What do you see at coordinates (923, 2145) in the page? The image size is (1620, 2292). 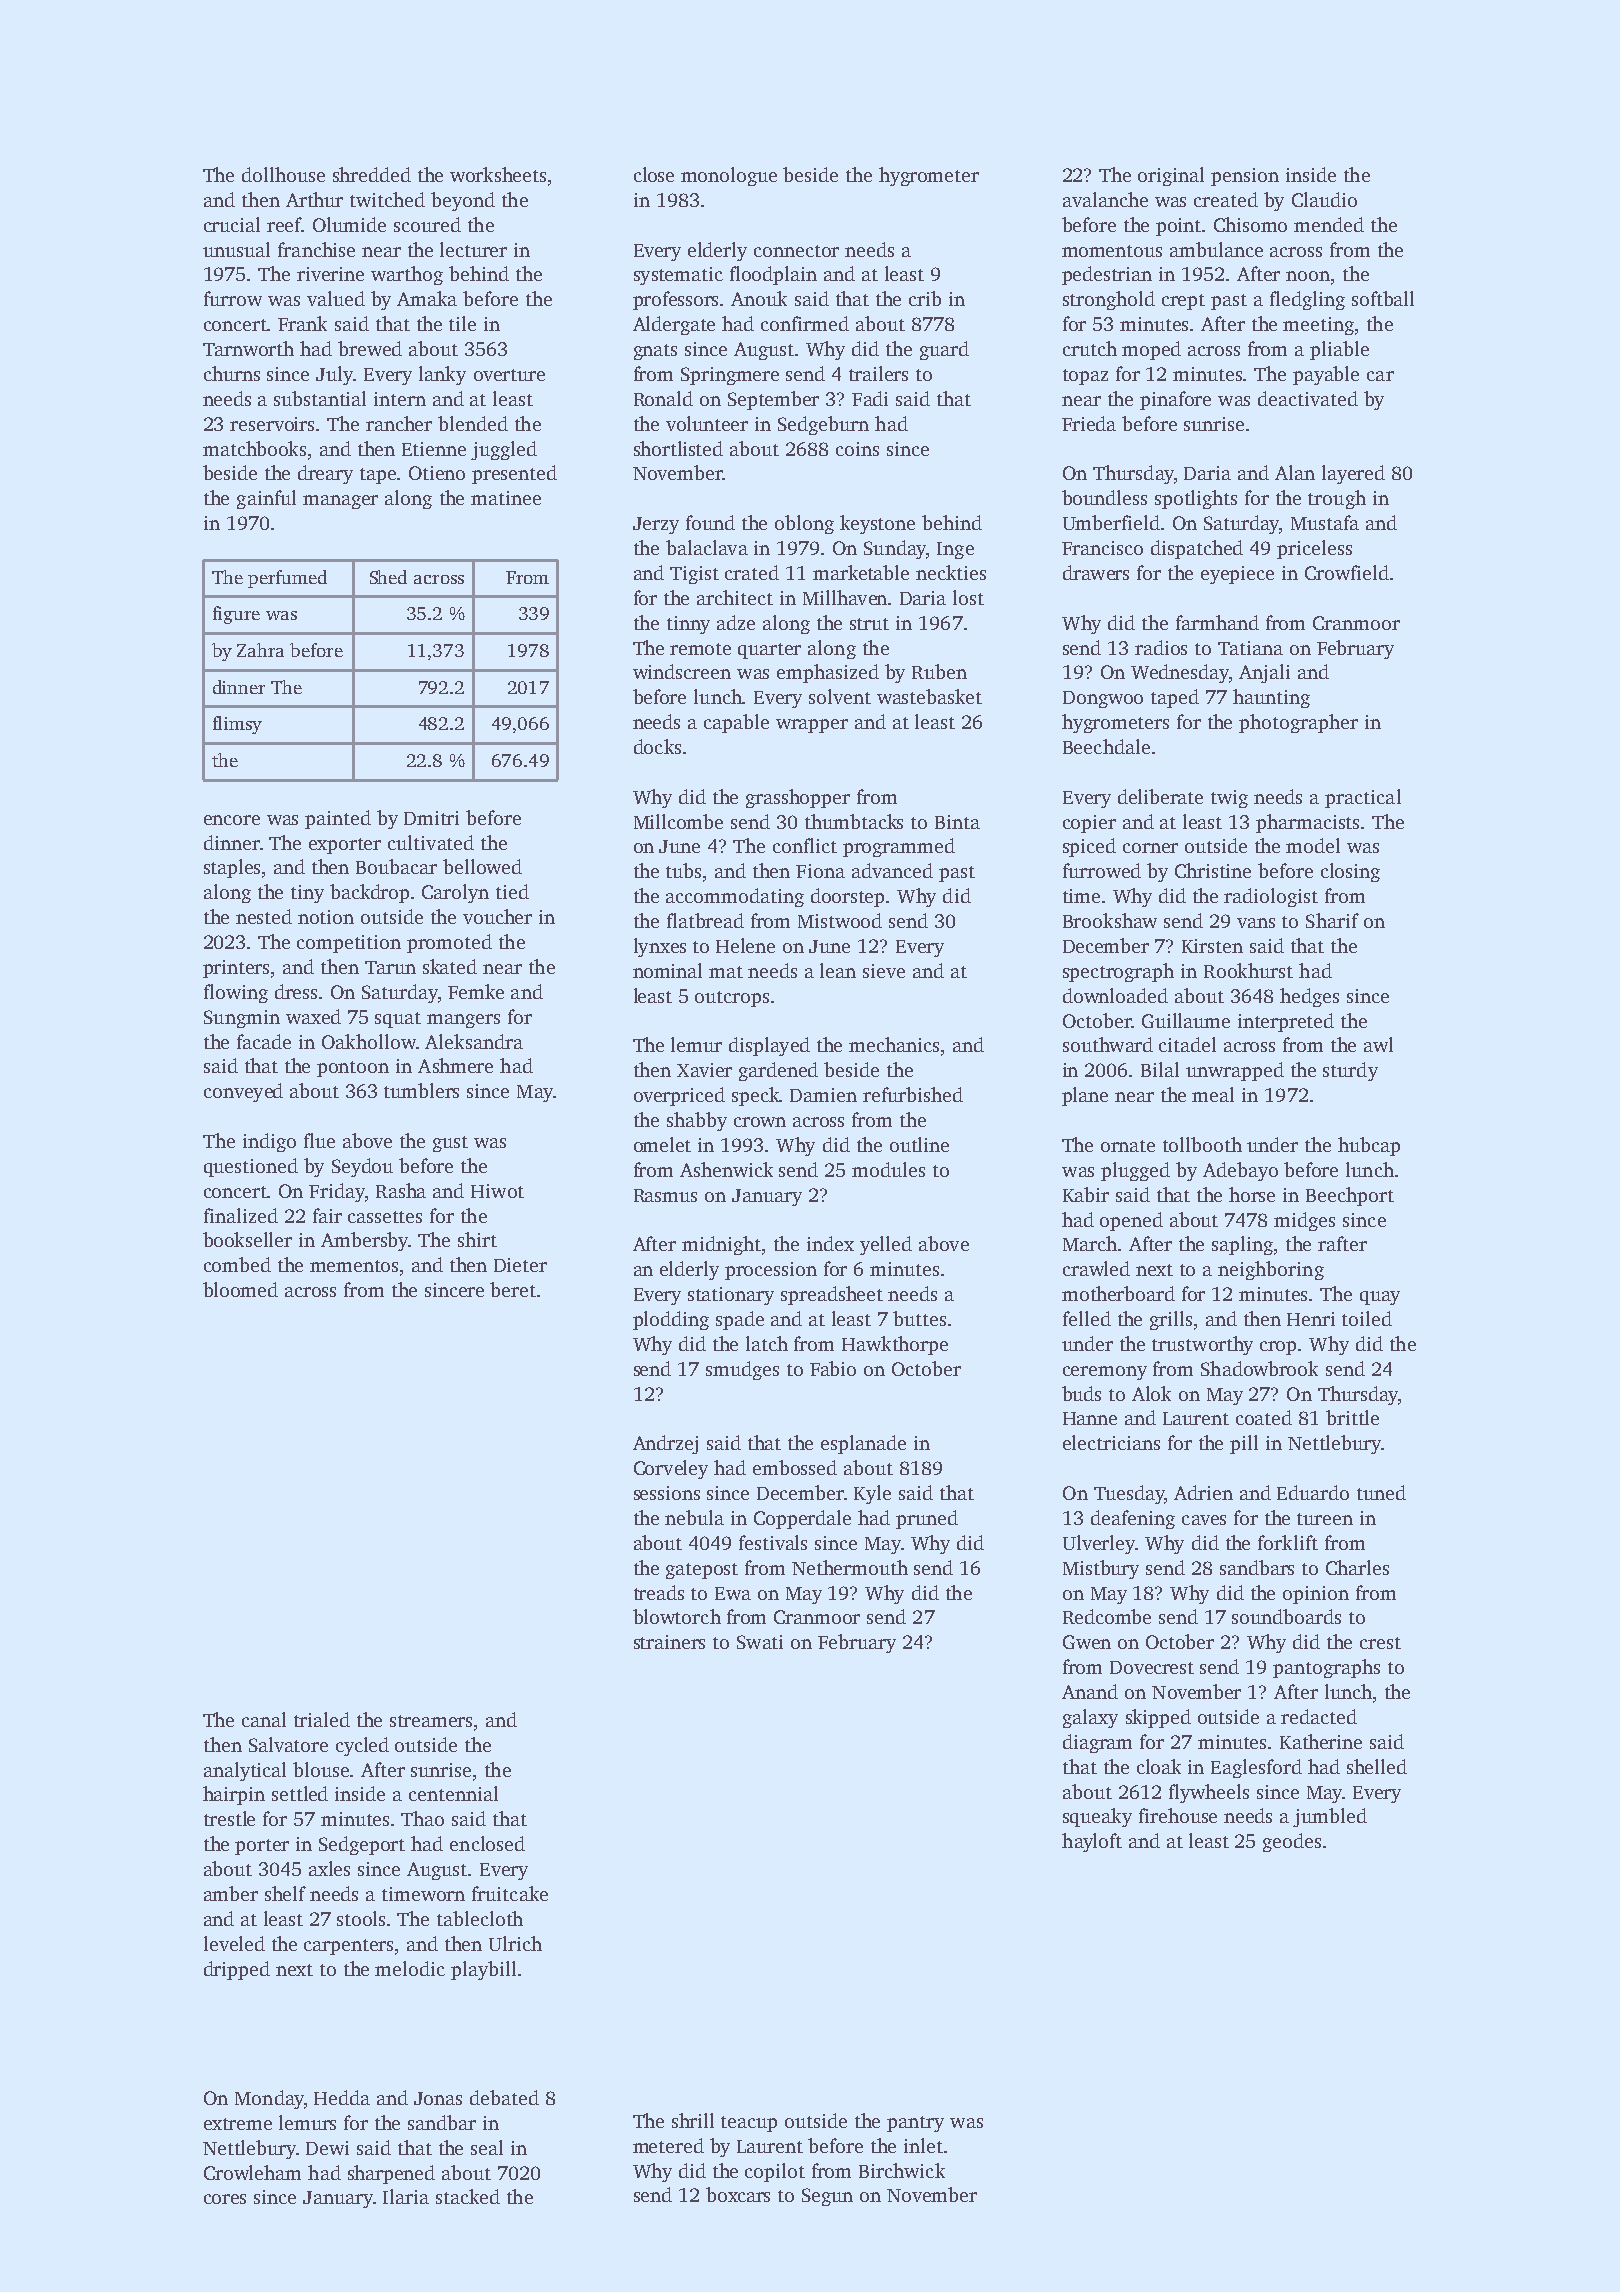 I see `inlet` at bounding box center [923, 2145].
